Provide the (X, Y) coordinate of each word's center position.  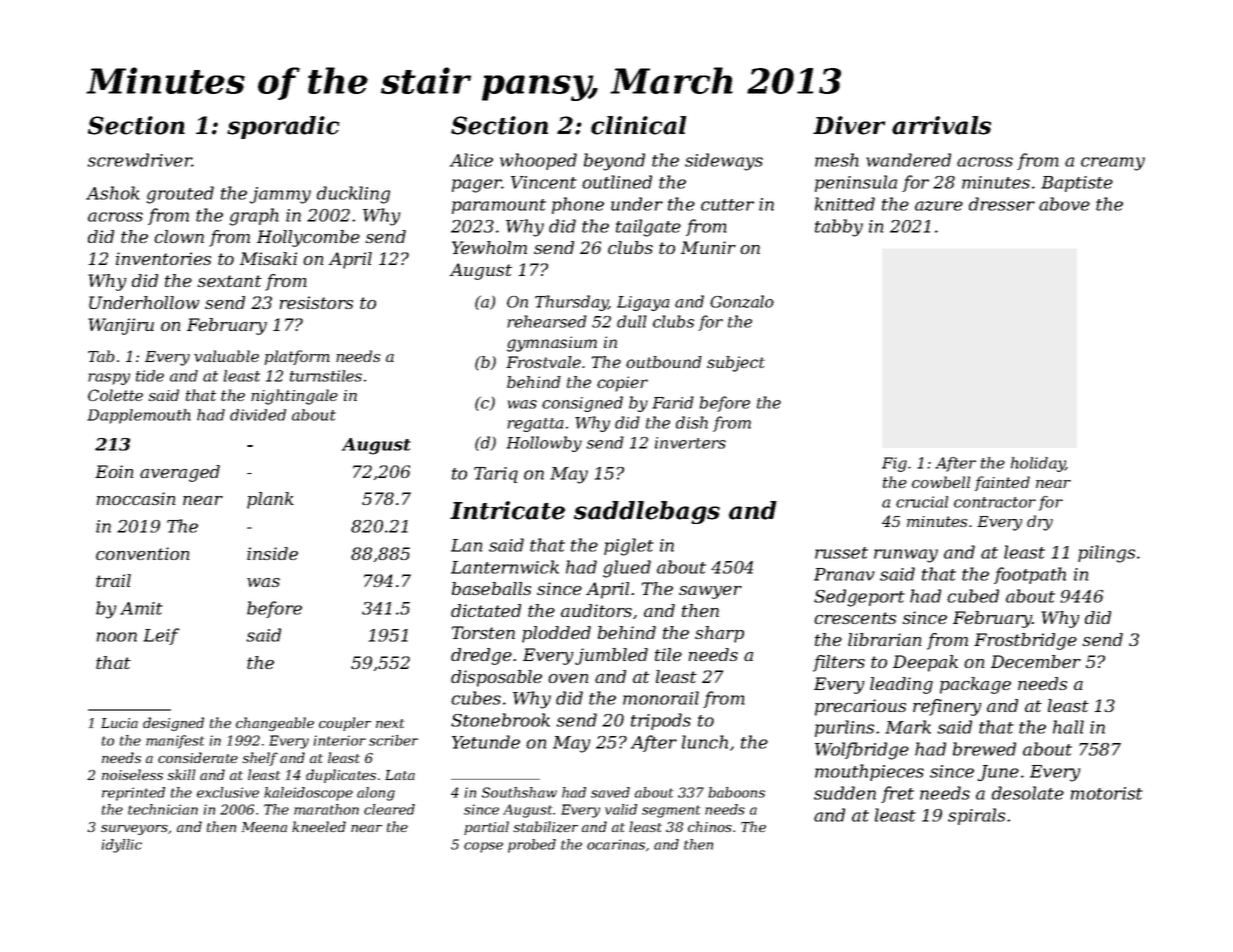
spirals (976, 816)
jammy (280, 195)
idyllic (122, 846)
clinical (639, 125)
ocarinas (616, 844)
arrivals (941, 125)
